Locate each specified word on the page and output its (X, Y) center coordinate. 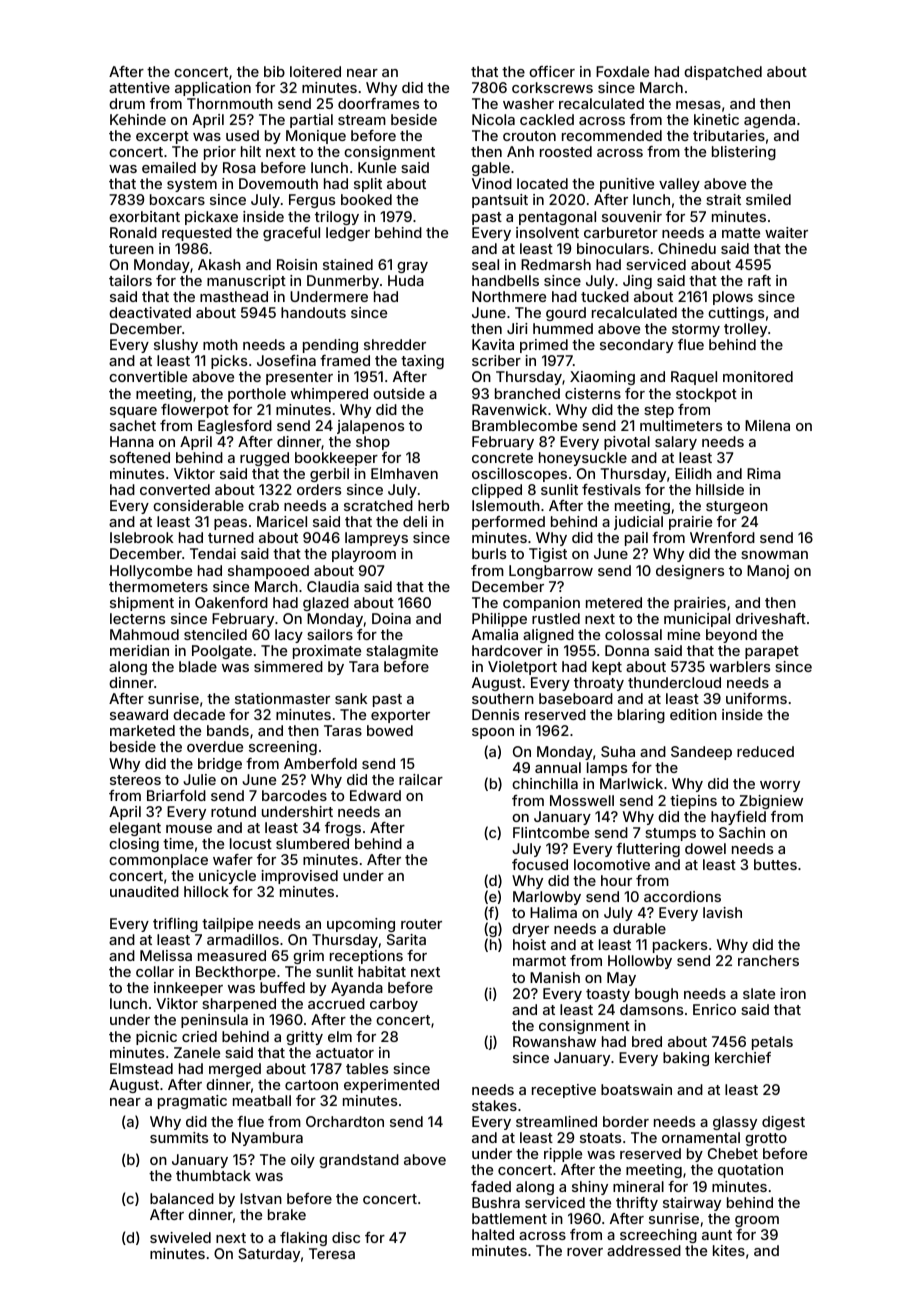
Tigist (548, 555)
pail (636, 539)
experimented (391, 1086)
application (213, 89)
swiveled (180, 1237)
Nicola (493, 119)
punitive (627, 185)
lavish (722, 912)
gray (412, 267)
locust (251, 843)
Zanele (197, 1052)
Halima (553, 912)
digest (783, 1123)
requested (197, 234)
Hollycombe (151, 572)
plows (733, 298)
